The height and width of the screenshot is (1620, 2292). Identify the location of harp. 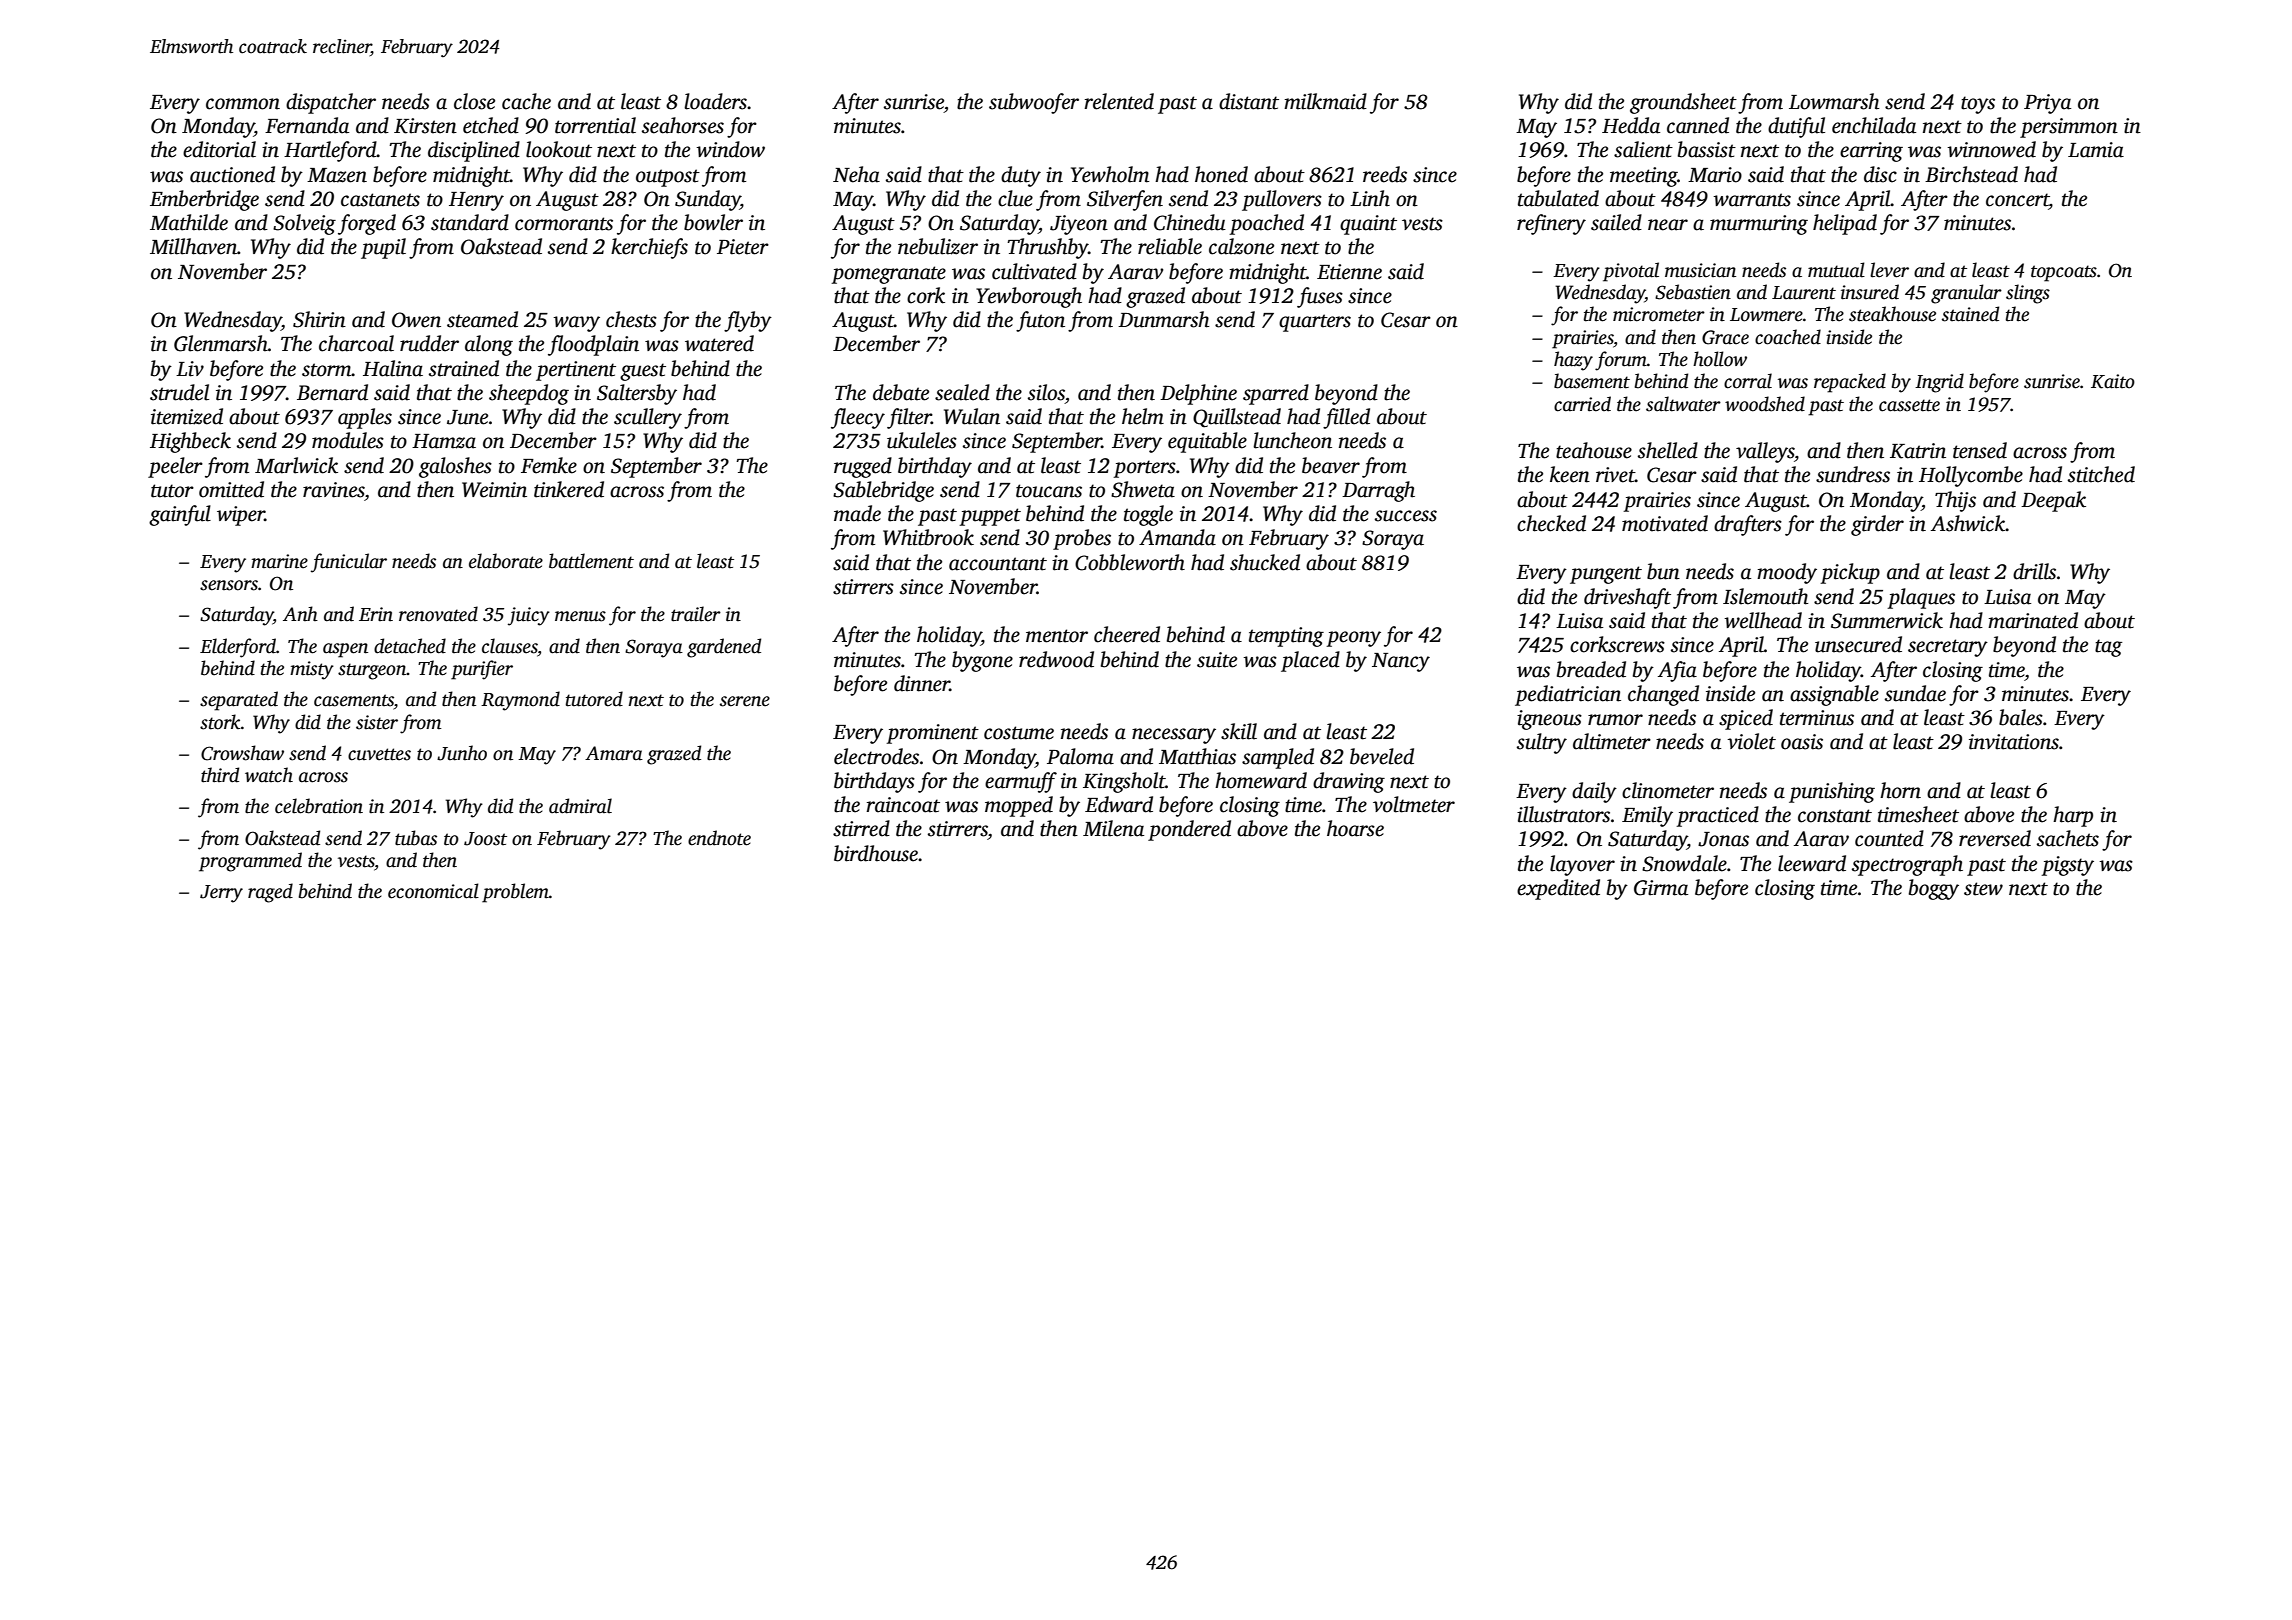
(2073, 816).
